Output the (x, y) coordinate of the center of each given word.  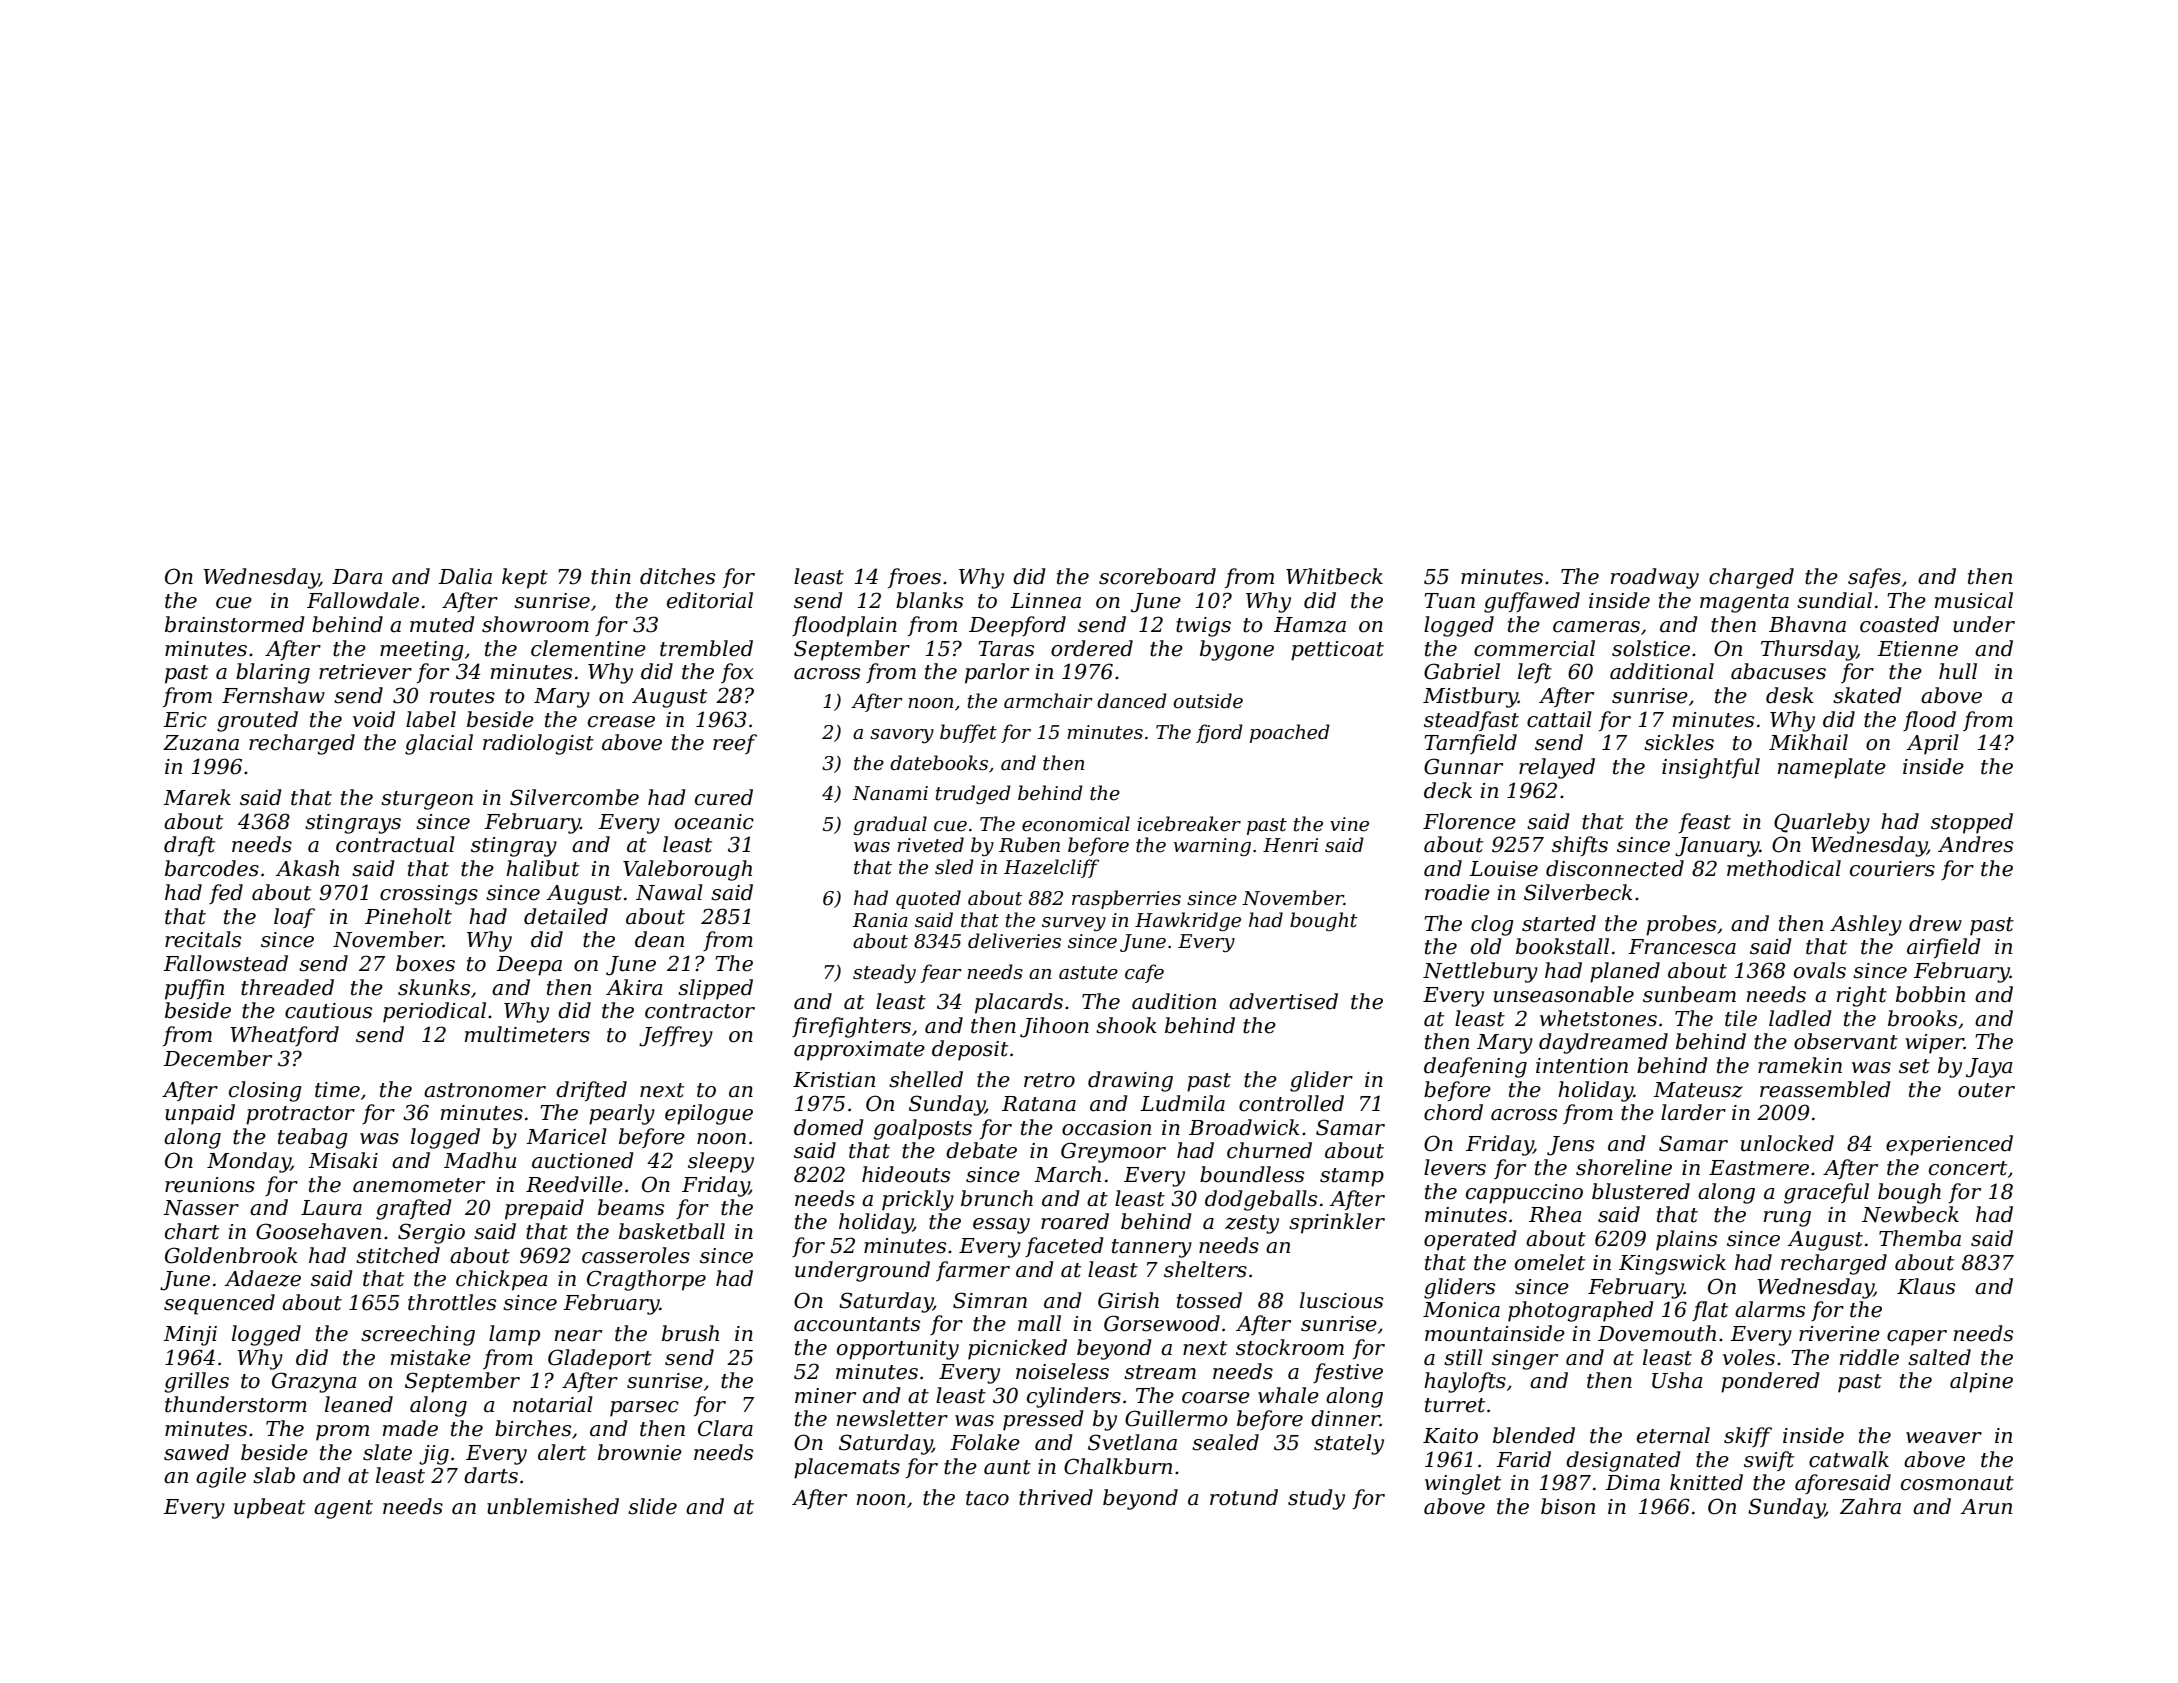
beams (631, 1207)
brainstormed (235, 624)
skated (1867, 695)
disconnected (1615, 868)
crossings (429, 895)
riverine (1839, 1334)
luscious (1341, 1300)
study (1316, 1499)
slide (652, 1506)
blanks (929, 600)
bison (1568, 1506)
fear (941, 973)
